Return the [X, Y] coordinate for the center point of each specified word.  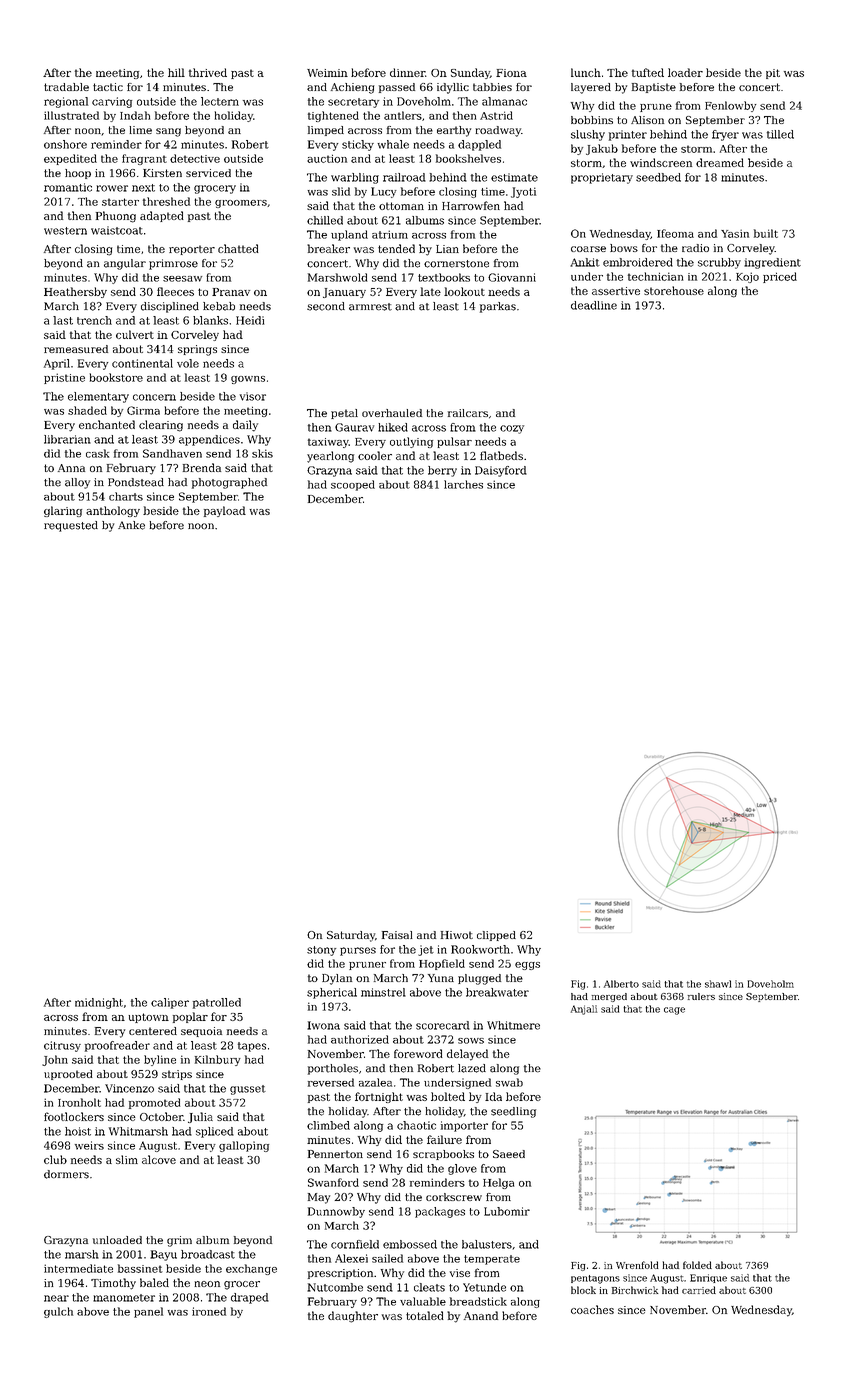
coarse [588, 249]
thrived [208, 72]
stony [321, 951]
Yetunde [484, 1287]
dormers [66, 1174]
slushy [588, 135]
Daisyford [501, 471]
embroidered [638, 262]
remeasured [76, 349]
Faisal [397, 935]
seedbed [658, 177]
